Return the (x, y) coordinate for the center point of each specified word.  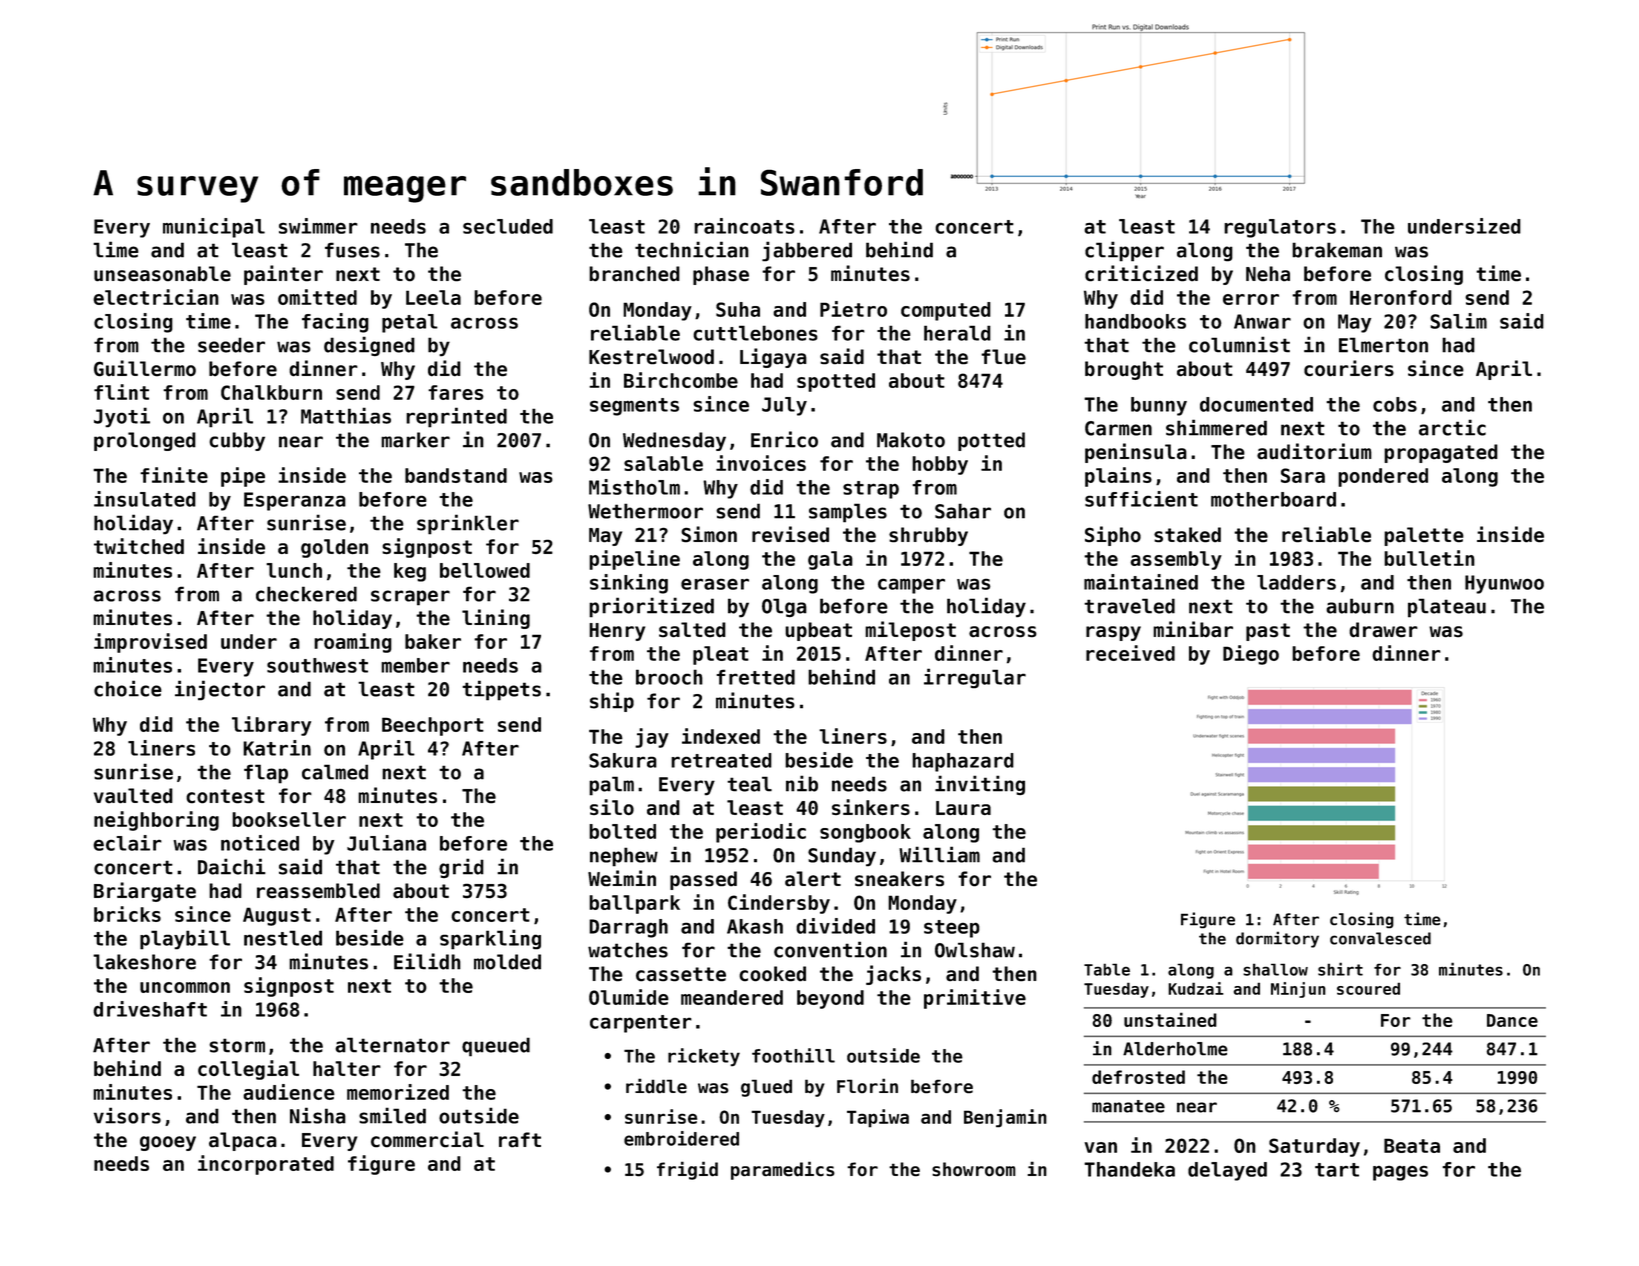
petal (410, 323)
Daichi (232, 866)
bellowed (485, 570)
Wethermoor (645, 511)
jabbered (807, 251)
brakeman (1337, 250)
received (1130, 653)
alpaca (243, 1141)
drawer (1383, 630)
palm (611, 786)
